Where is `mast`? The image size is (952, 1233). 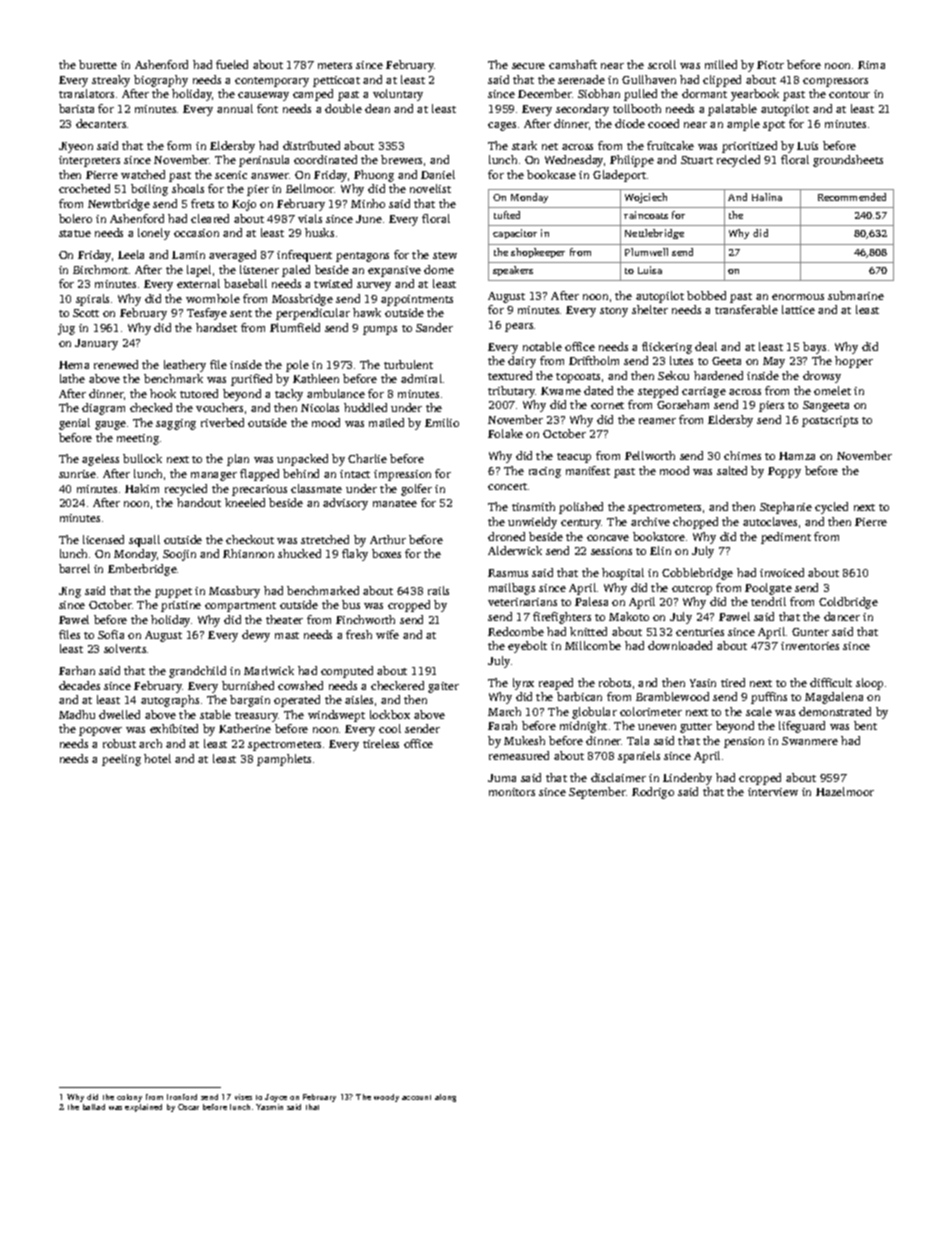
mast is located at coordinates (287, 635).
